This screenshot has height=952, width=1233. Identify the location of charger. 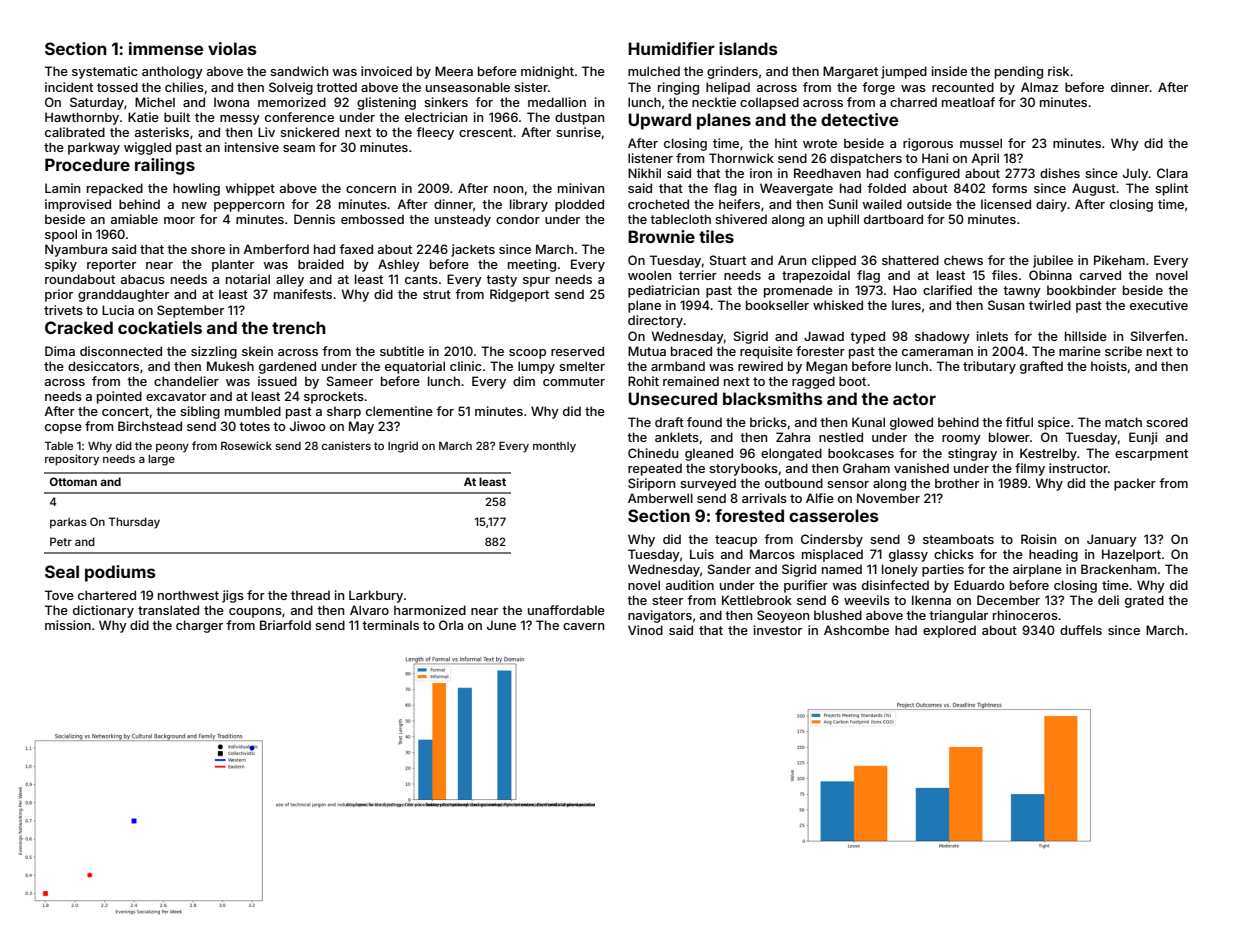
(199, 626).
